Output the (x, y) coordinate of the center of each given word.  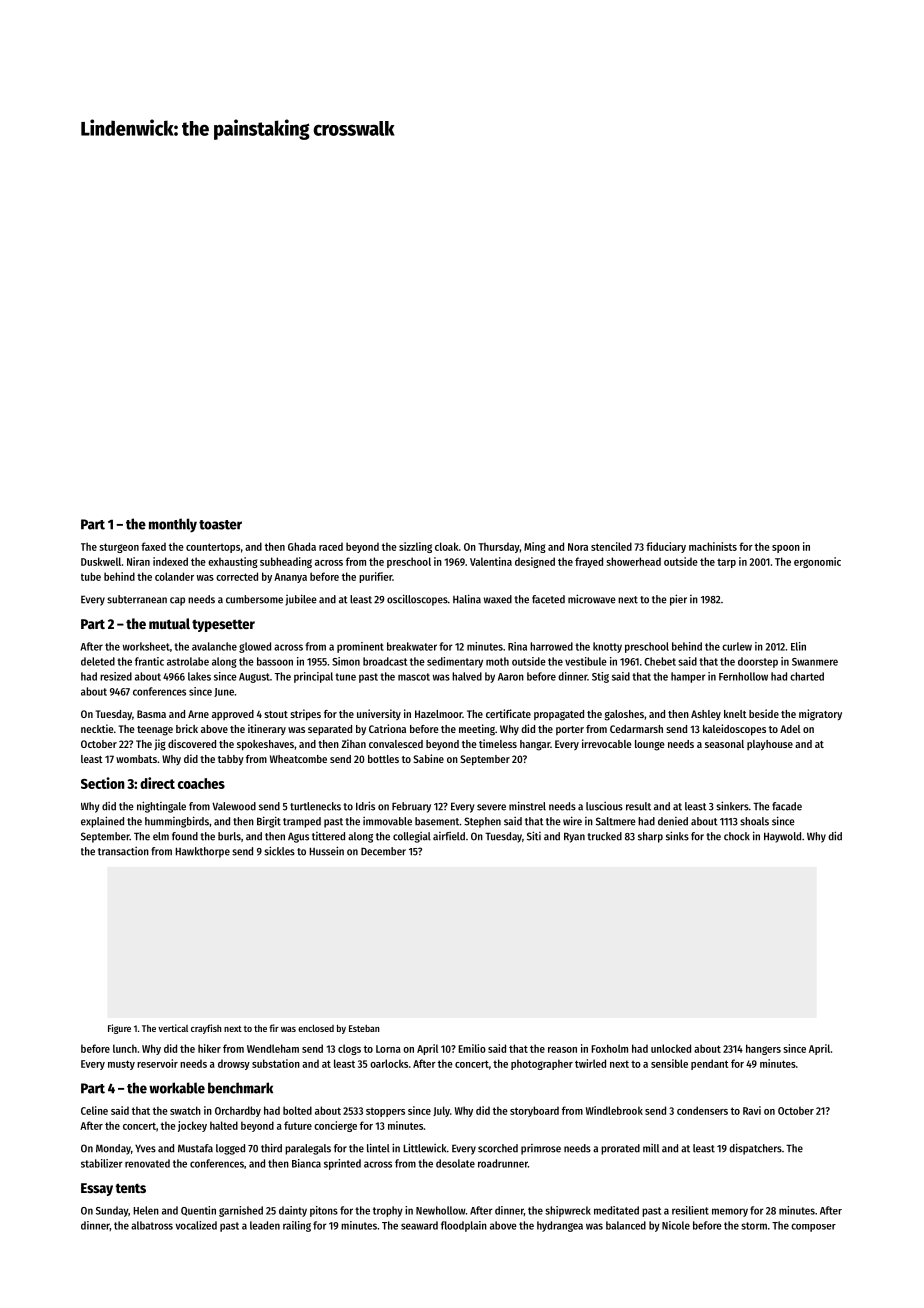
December (383, 851)
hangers (763, 1049)
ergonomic (817, 562)
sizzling (415, 547)
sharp (650, 837)
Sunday (112, 1211)
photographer (542, 1064)
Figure (119, 1029)
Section (103, 783)
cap (177, 601)
